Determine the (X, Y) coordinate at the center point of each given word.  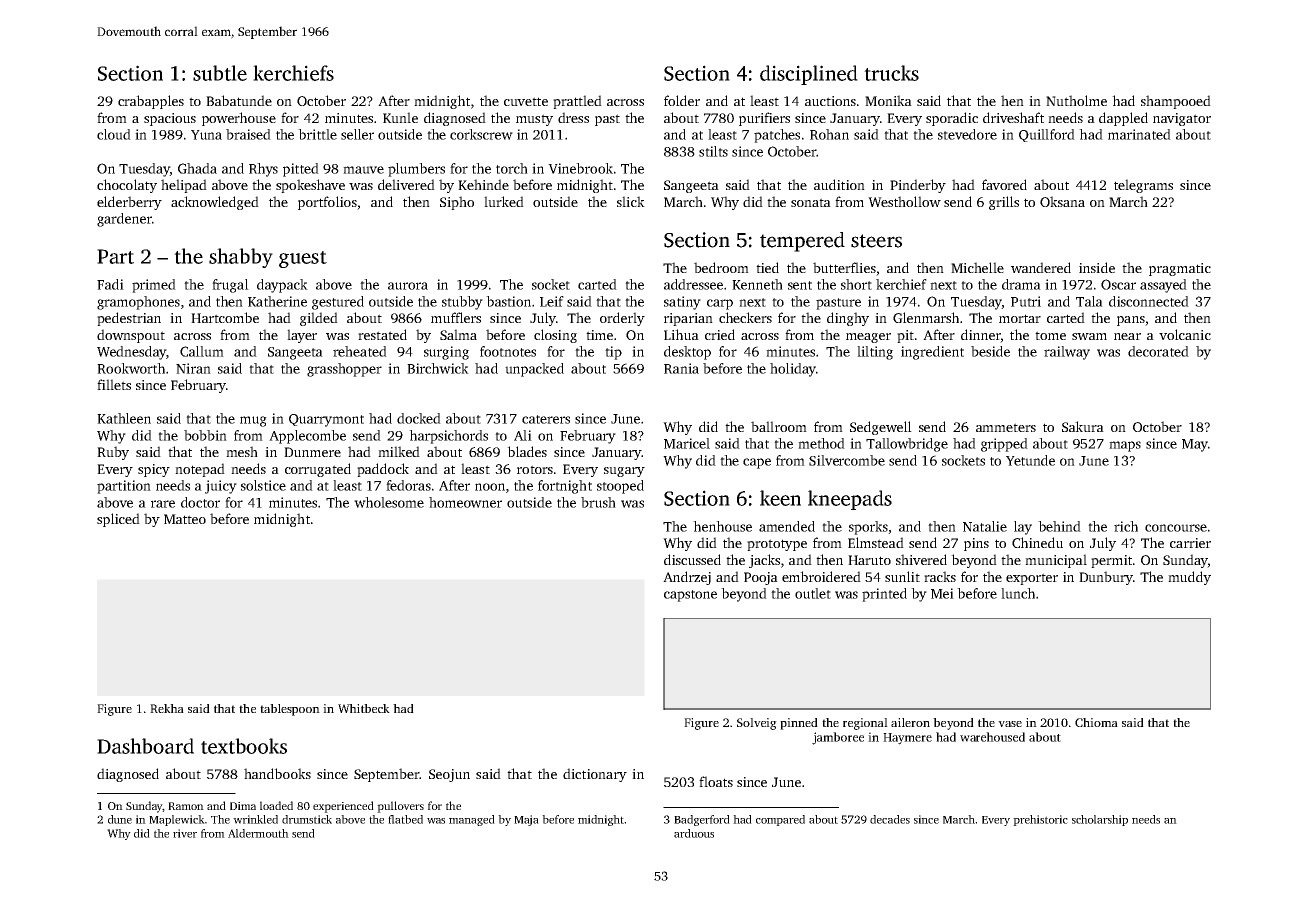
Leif (552, 301)
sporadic (952, 119)
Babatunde (239, 100)
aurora (408, 286)
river (185, 833)
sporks (868, 528)
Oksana (1062, 201)
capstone (690, 596)
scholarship (1100, 820)
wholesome (389, 502)
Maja (526, 820)
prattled (577, 102)
